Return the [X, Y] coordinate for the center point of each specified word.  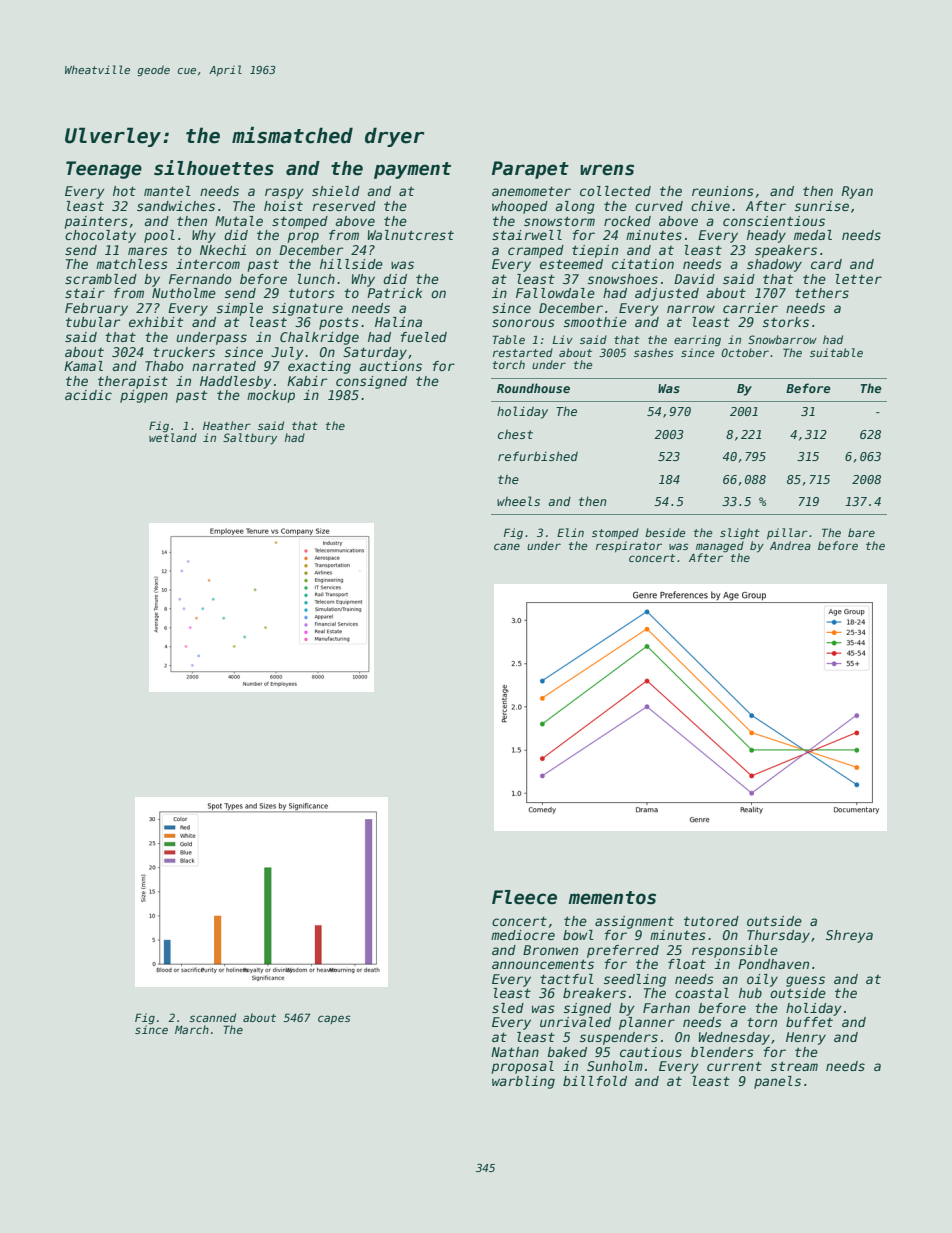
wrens [607, 170]
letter [858, 279]
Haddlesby [236, 382]
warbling [523, 1082]
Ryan [857, 192]
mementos [612, 898]
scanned [212, 1017]
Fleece [524, 897]
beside [665, 532]
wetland [173, 437]
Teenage [104, 170]
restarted [523, 352]
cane [507, 546]
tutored [711, 921]
